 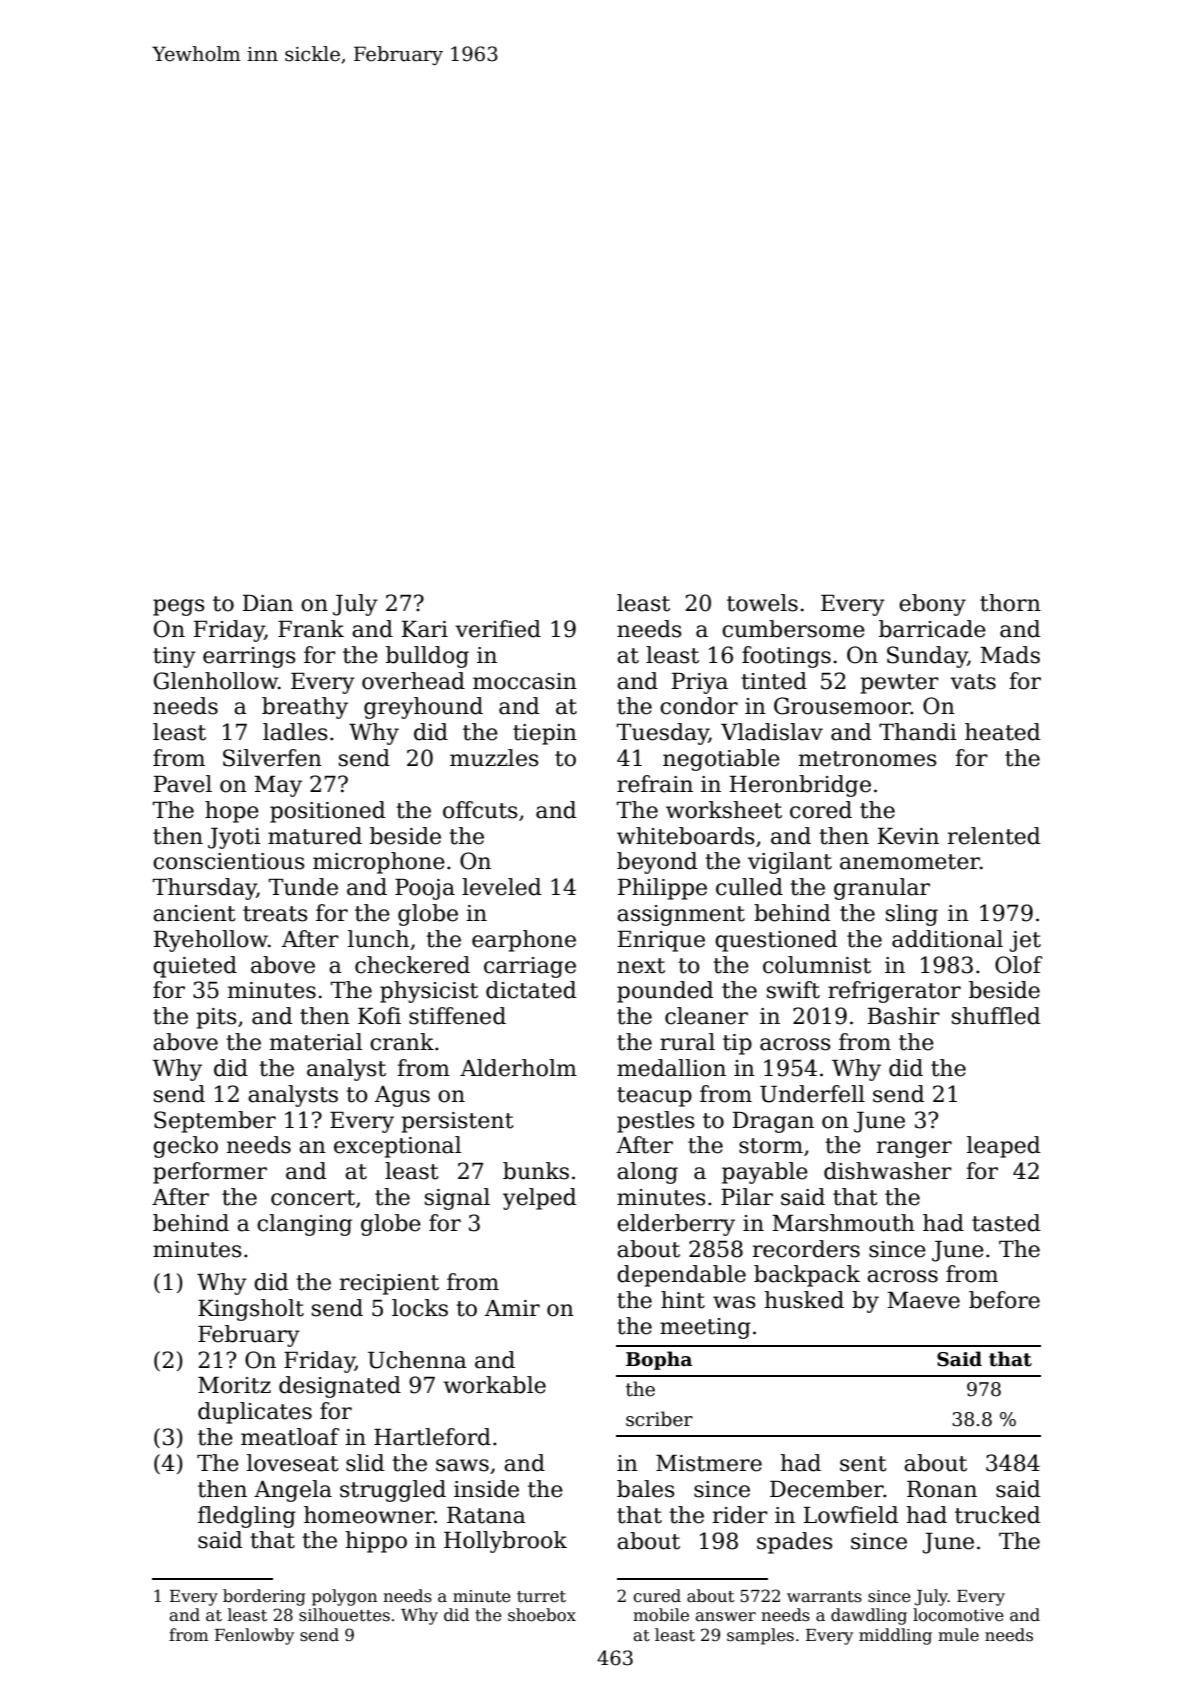 What do you see at coordinates (888, 1171) in the screenshot?
I see `dishwasher` at bounding box center [888, 1171].
